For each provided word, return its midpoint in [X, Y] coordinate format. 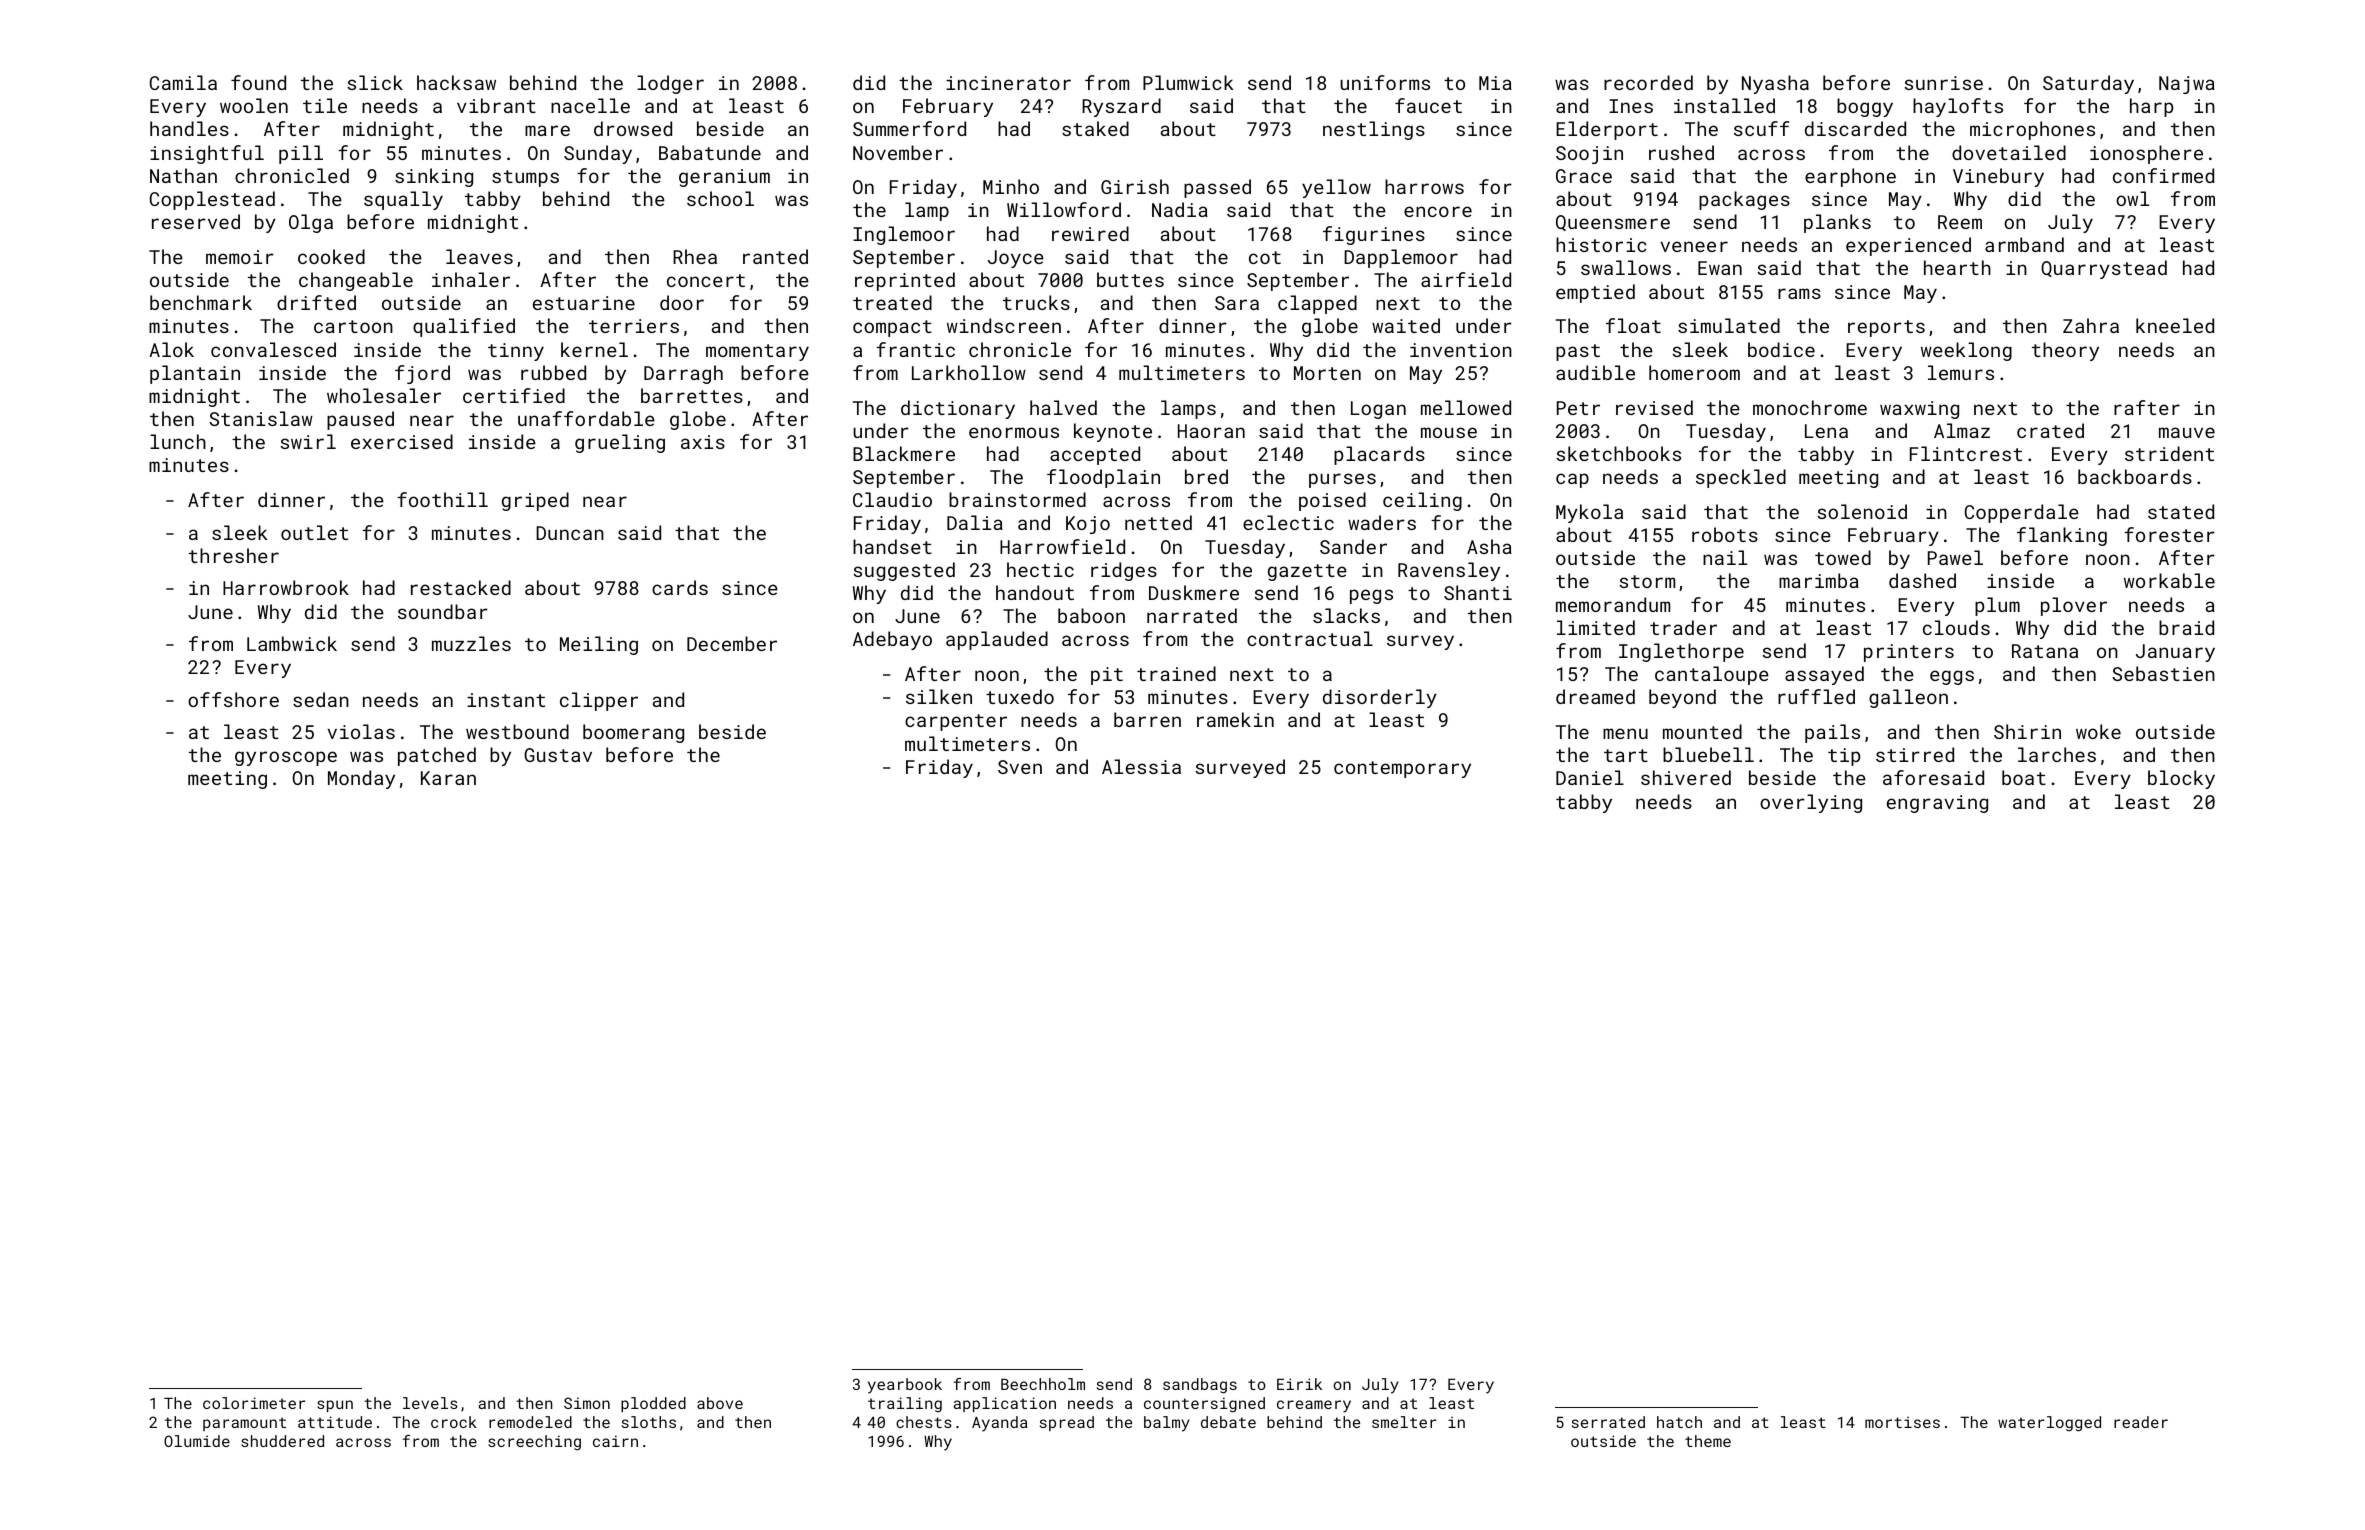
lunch [178, 441]
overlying [1811, 803]
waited [1406, 325]
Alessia [1141, 766]
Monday [361, 779]
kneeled [2175, 325]
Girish [1135, 186]
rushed [1681, 152]
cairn [615, 1441]
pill [301, 154]
